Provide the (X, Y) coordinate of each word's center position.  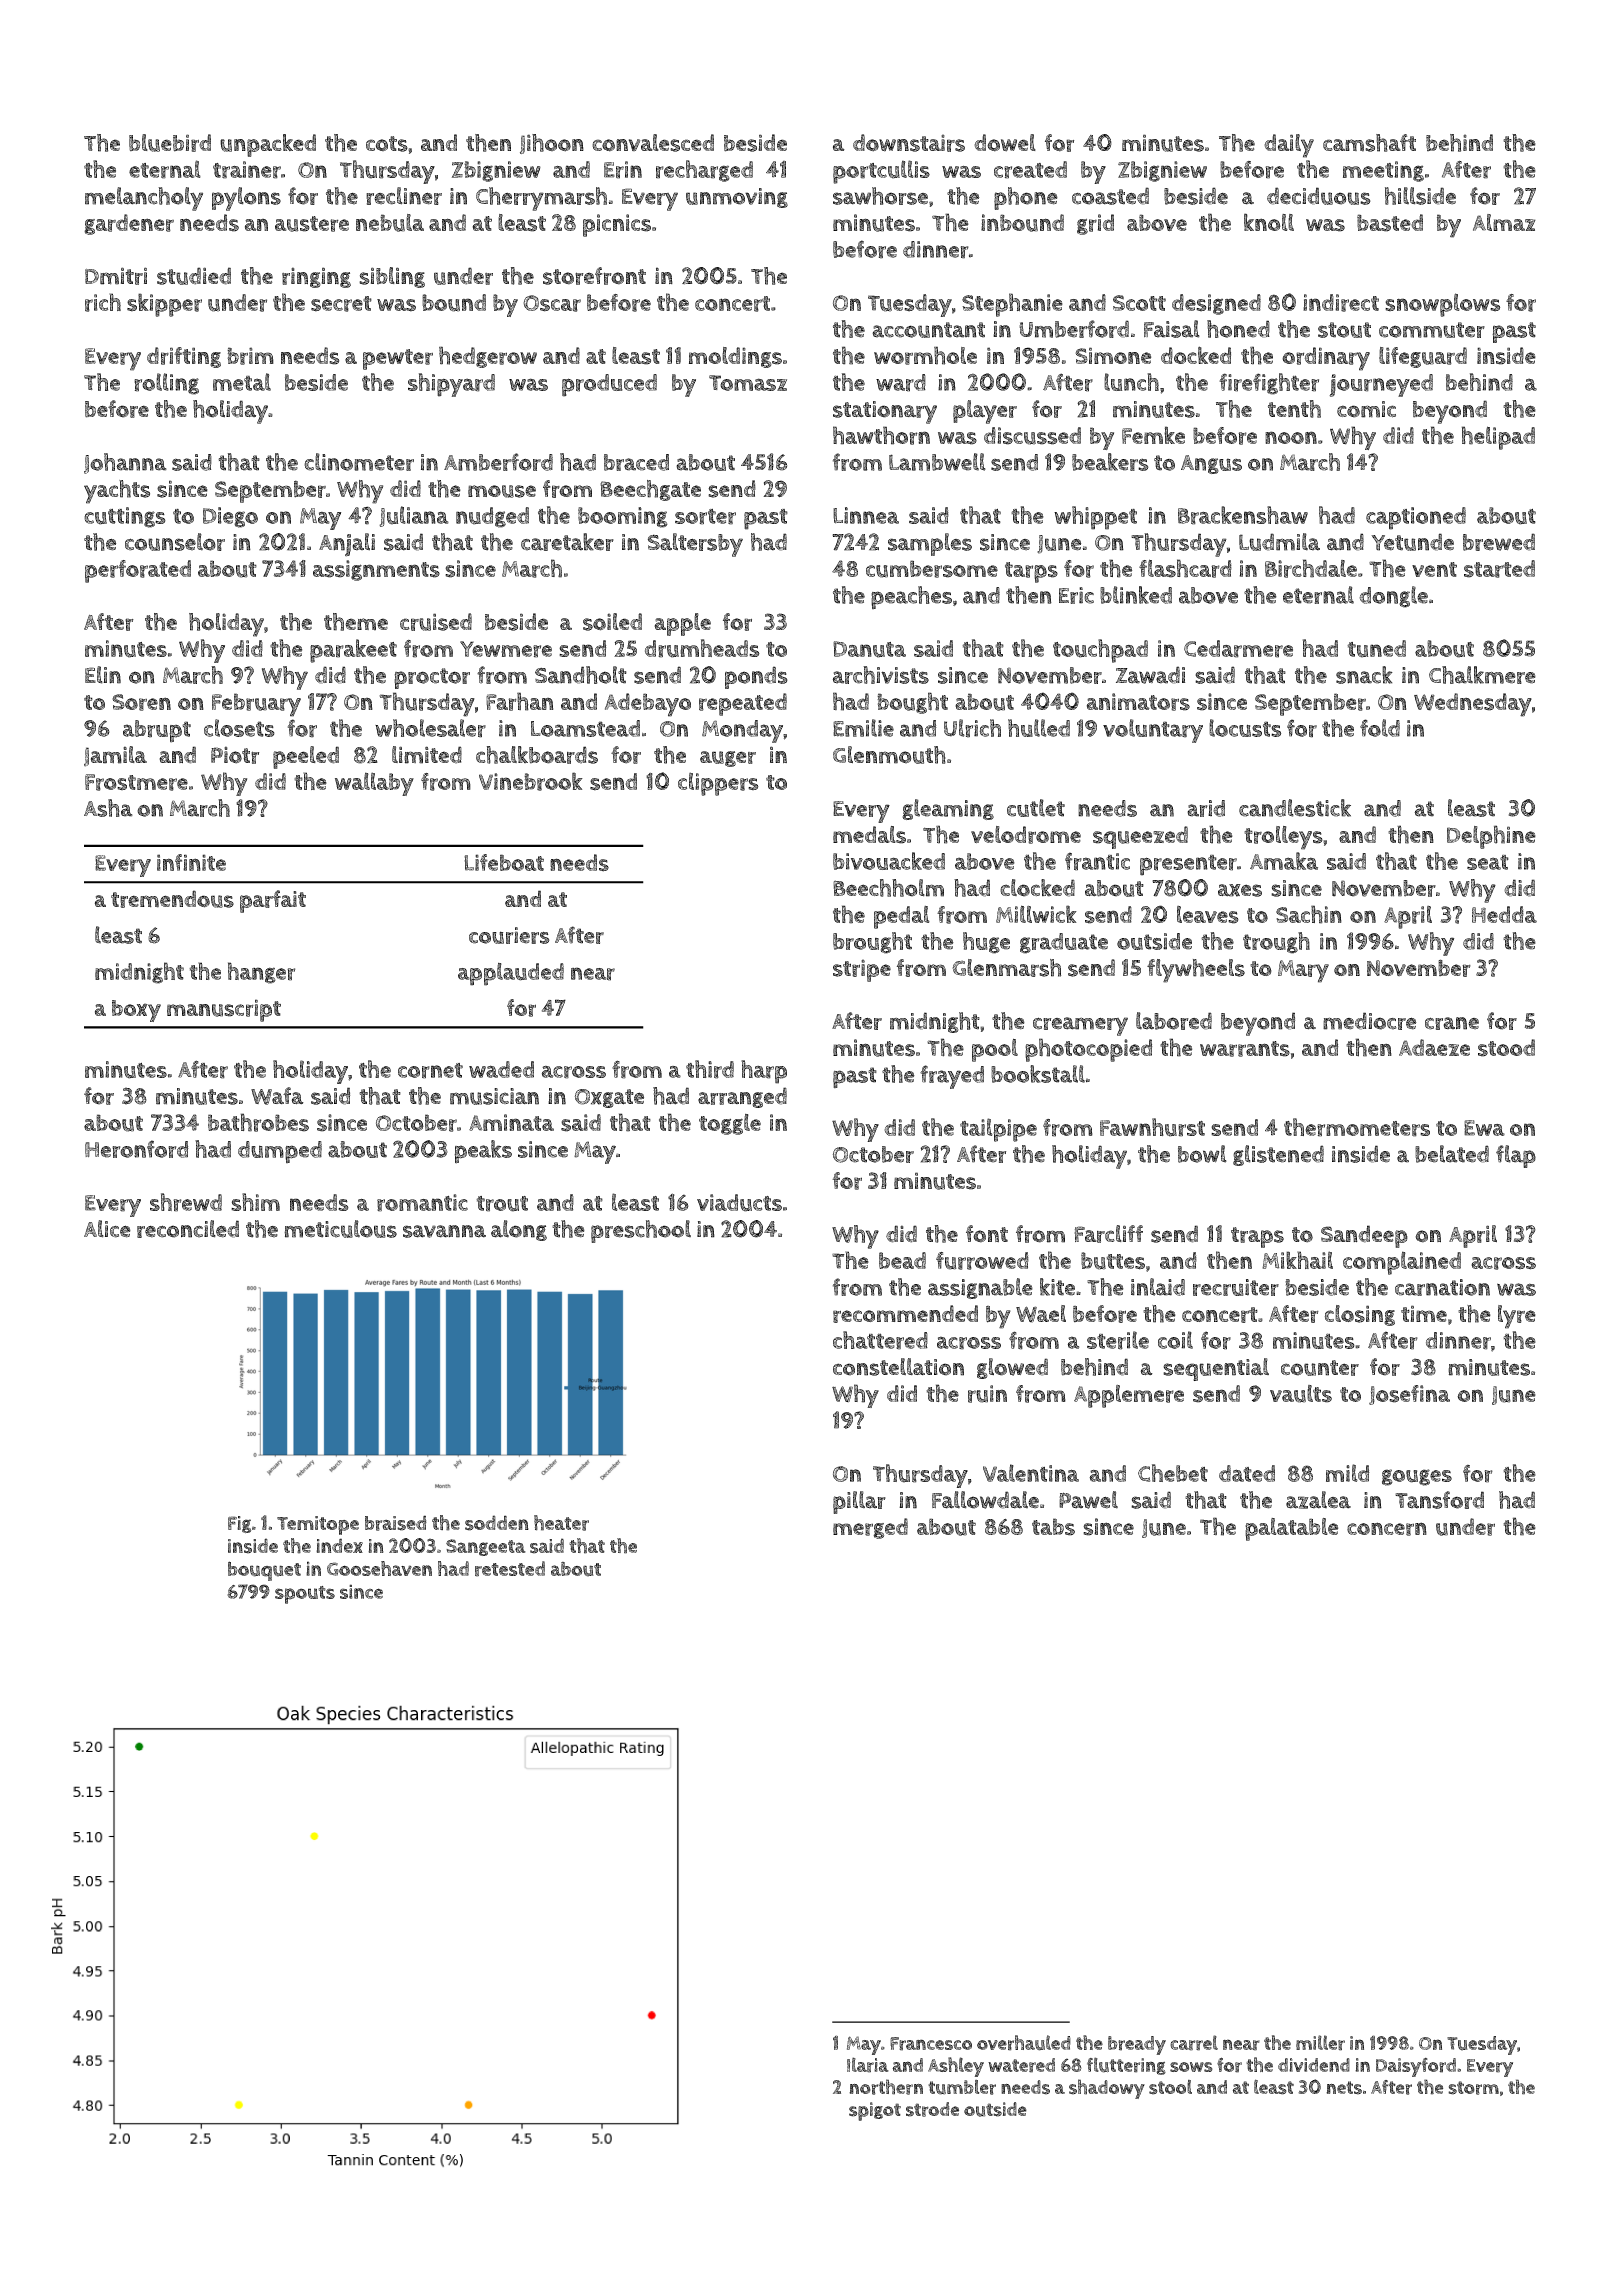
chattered (880, 1340)
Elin (103, 675)
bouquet (264, 1571)
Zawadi (1150, 675)
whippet (1095, 518)
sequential (1216, 1369)
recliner (404, 196)
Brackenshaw (1243, 515)
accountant (928, 330)
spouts (305, 1595)
